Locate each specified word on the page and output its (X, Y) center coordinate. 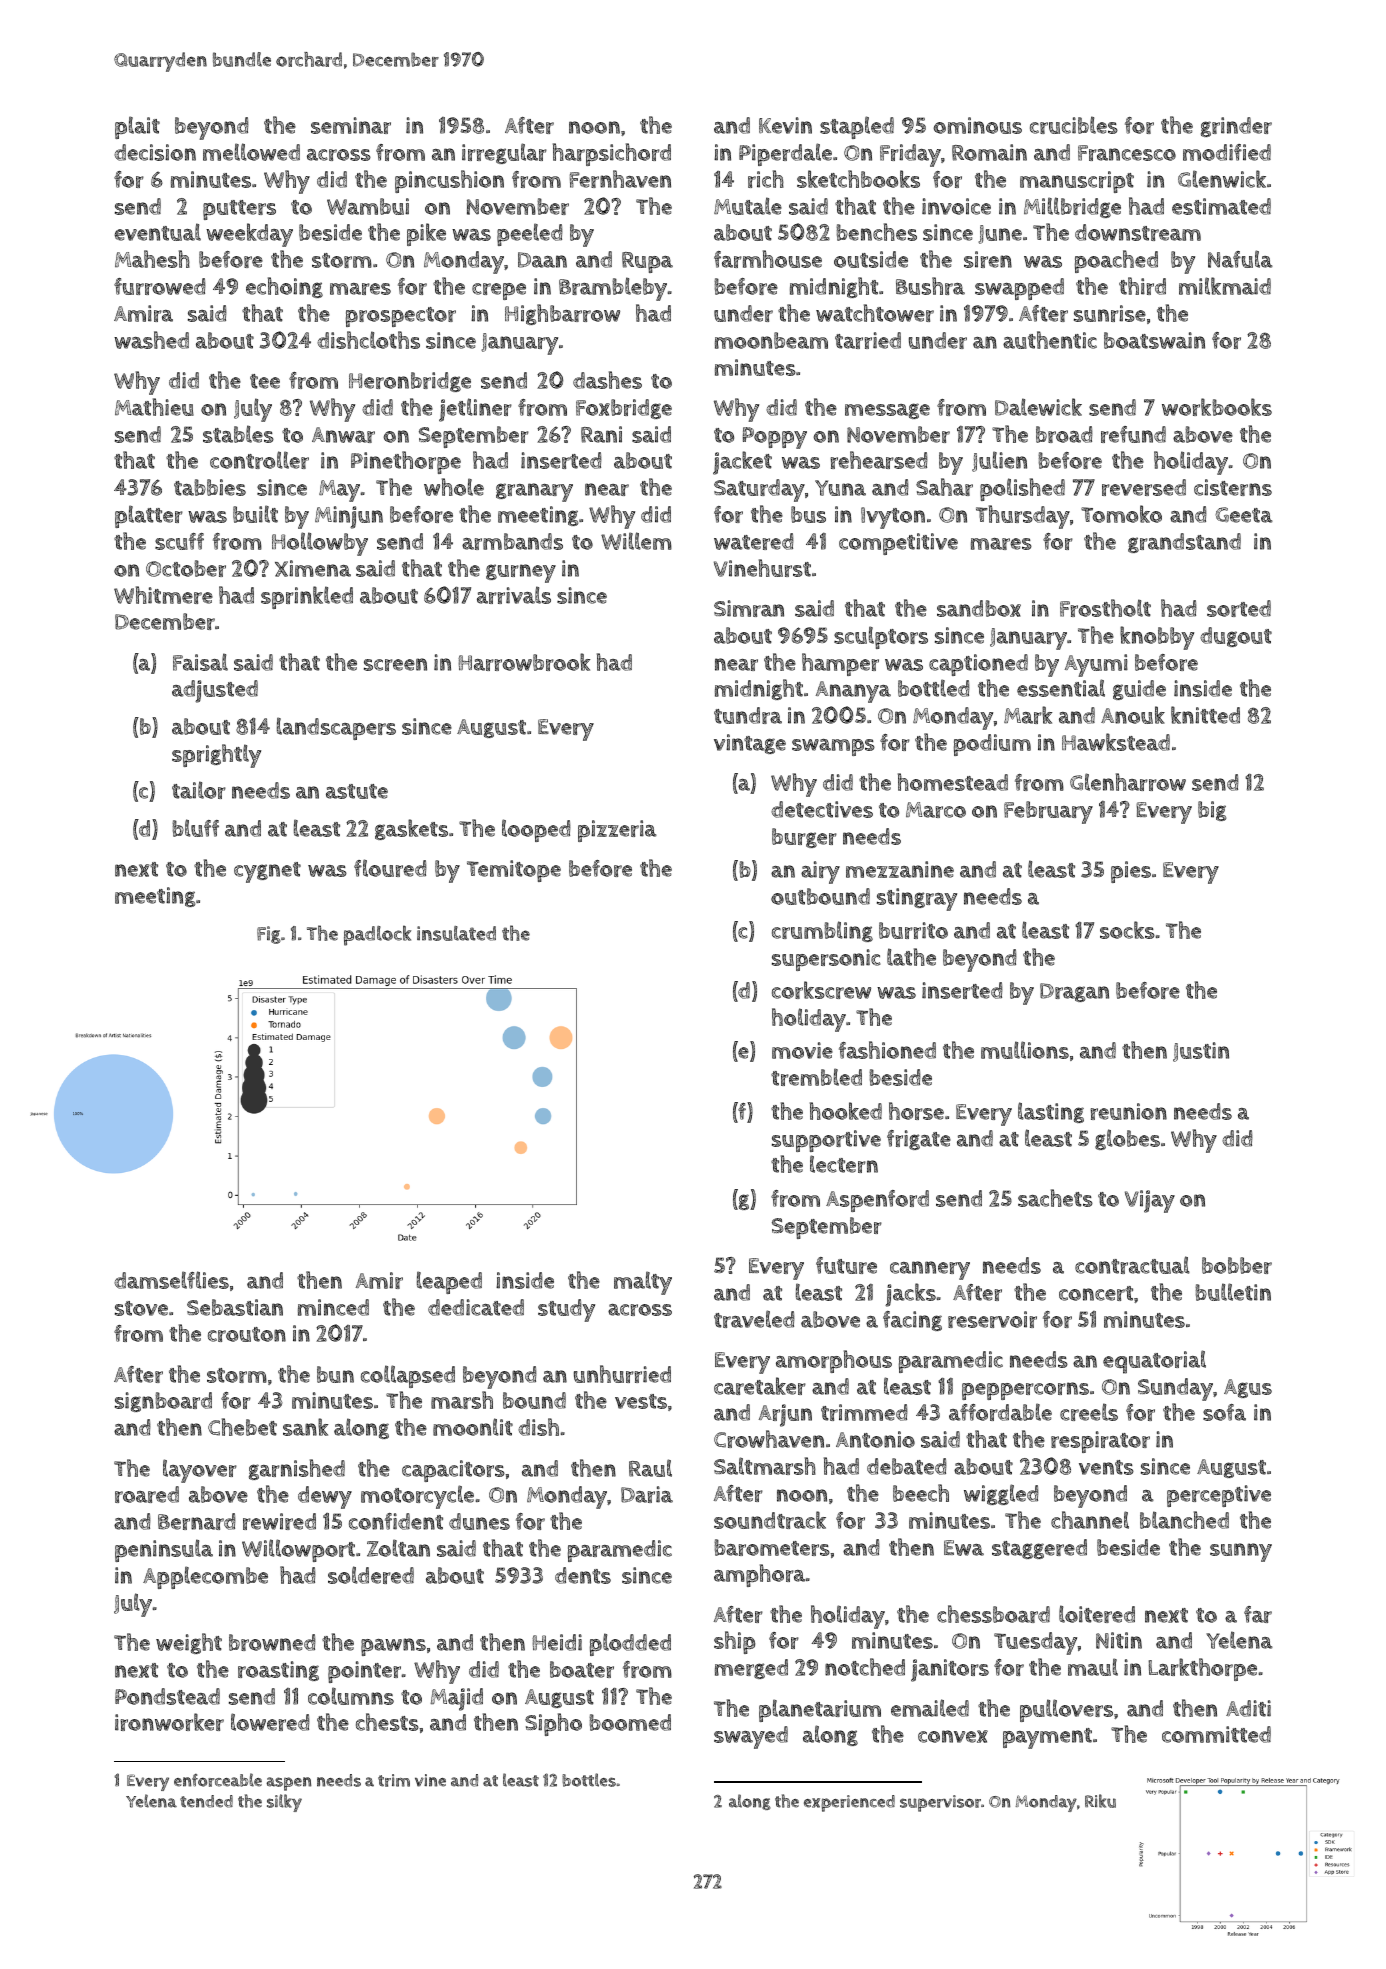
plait (137, 127)
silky (284, 1803)
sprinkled (307, 597)
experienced (849, 1803)
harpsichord (612, 154)
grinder (1236, 127)
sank (305, 1427)
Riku (1100, 1801)
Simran (749, 608)
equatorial (1154, 1362)
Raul (650, 1468)
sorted (1239, 608)
